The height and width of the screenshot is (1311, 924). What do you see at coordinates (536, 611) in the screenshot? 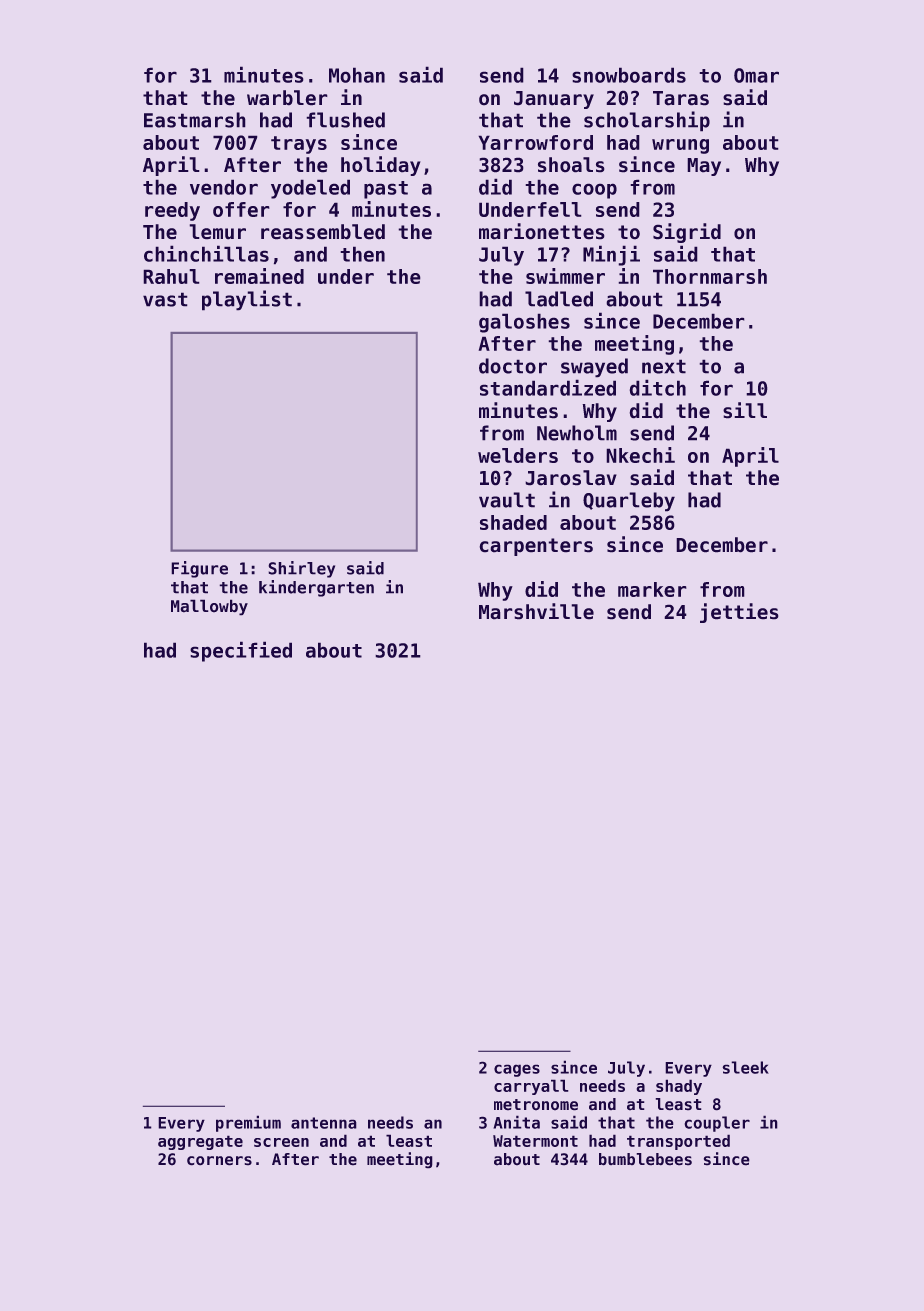
I see `Marshville` at bounding box center [536, 611].
